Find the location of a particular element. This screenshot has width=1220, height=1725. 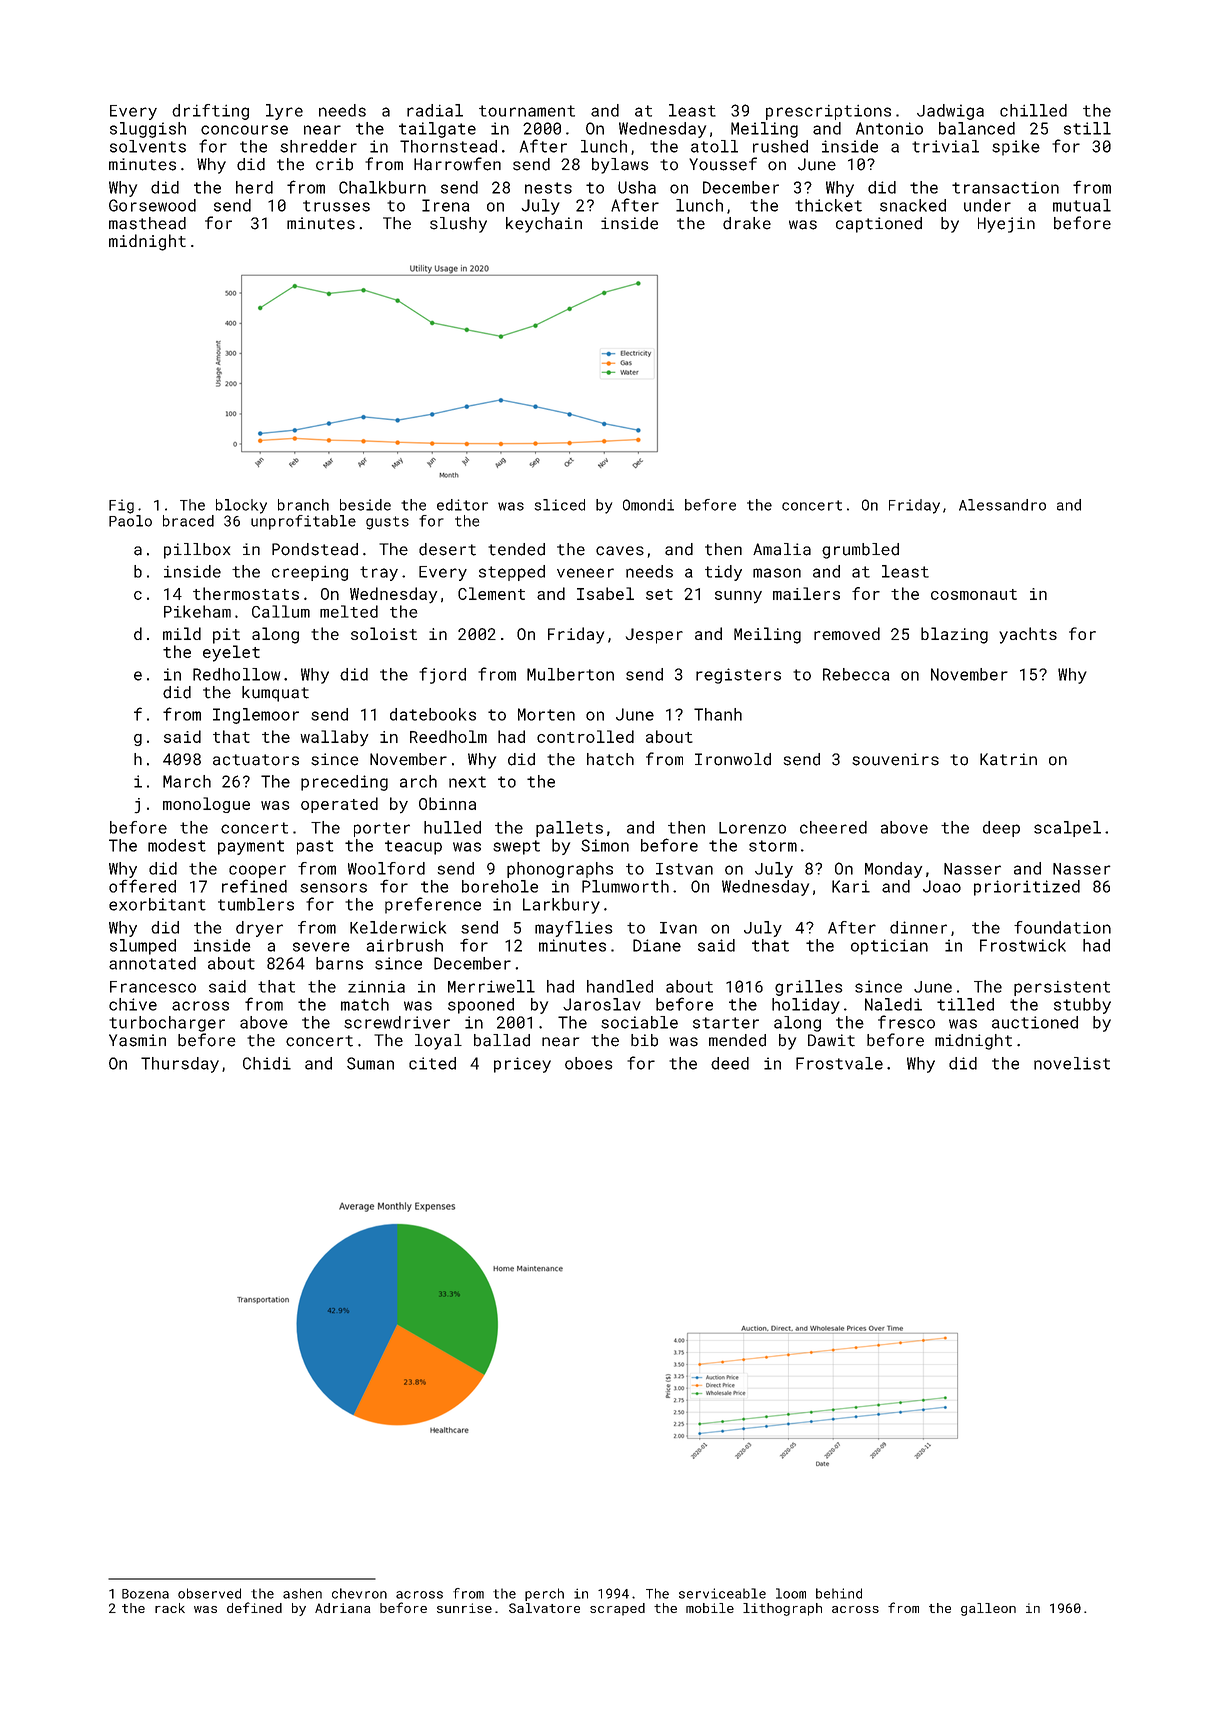

perch is located at coordinates (544, 1594).
